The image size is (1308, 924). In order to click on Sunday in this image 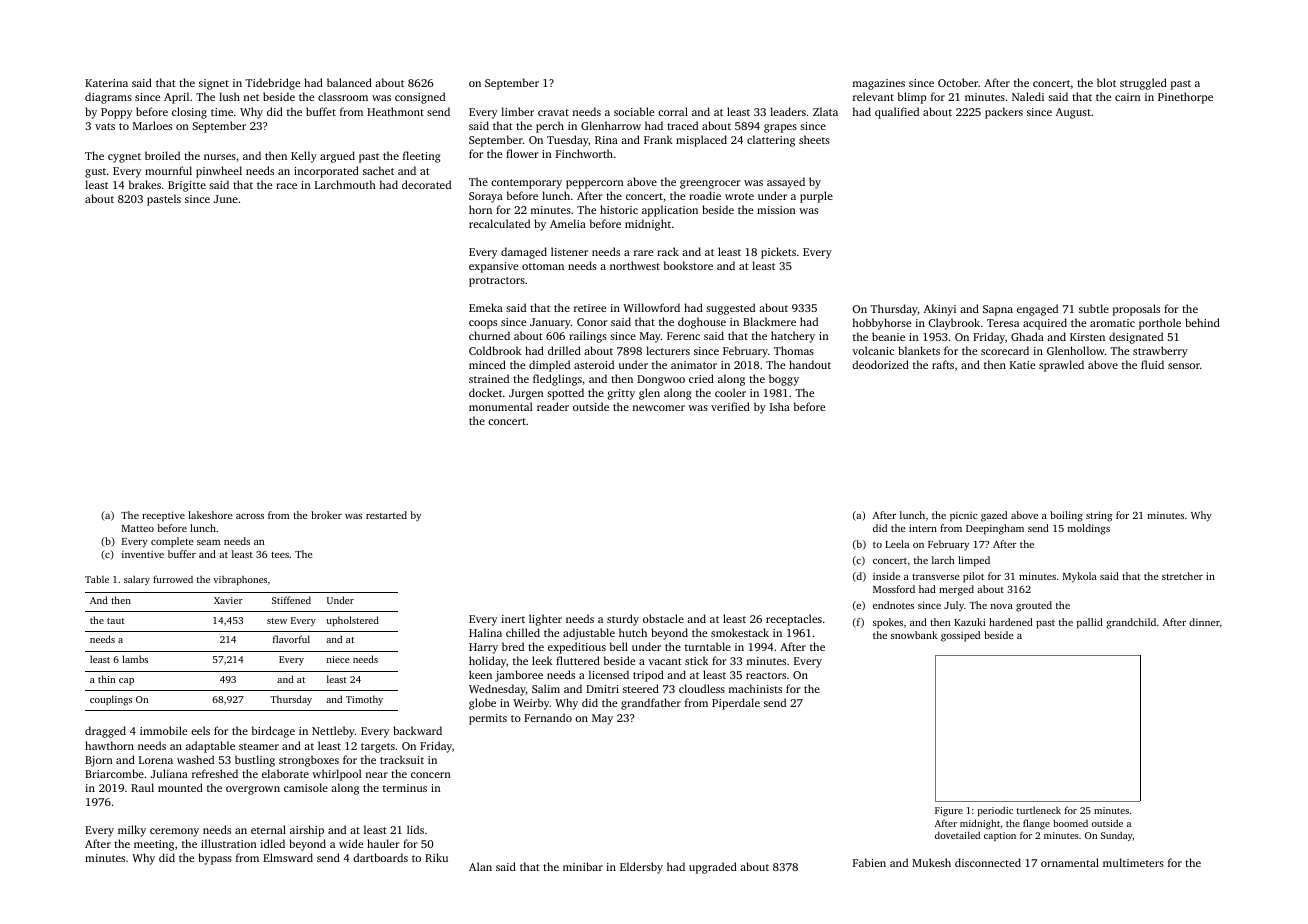, I will do `click(1117, 836)`.
